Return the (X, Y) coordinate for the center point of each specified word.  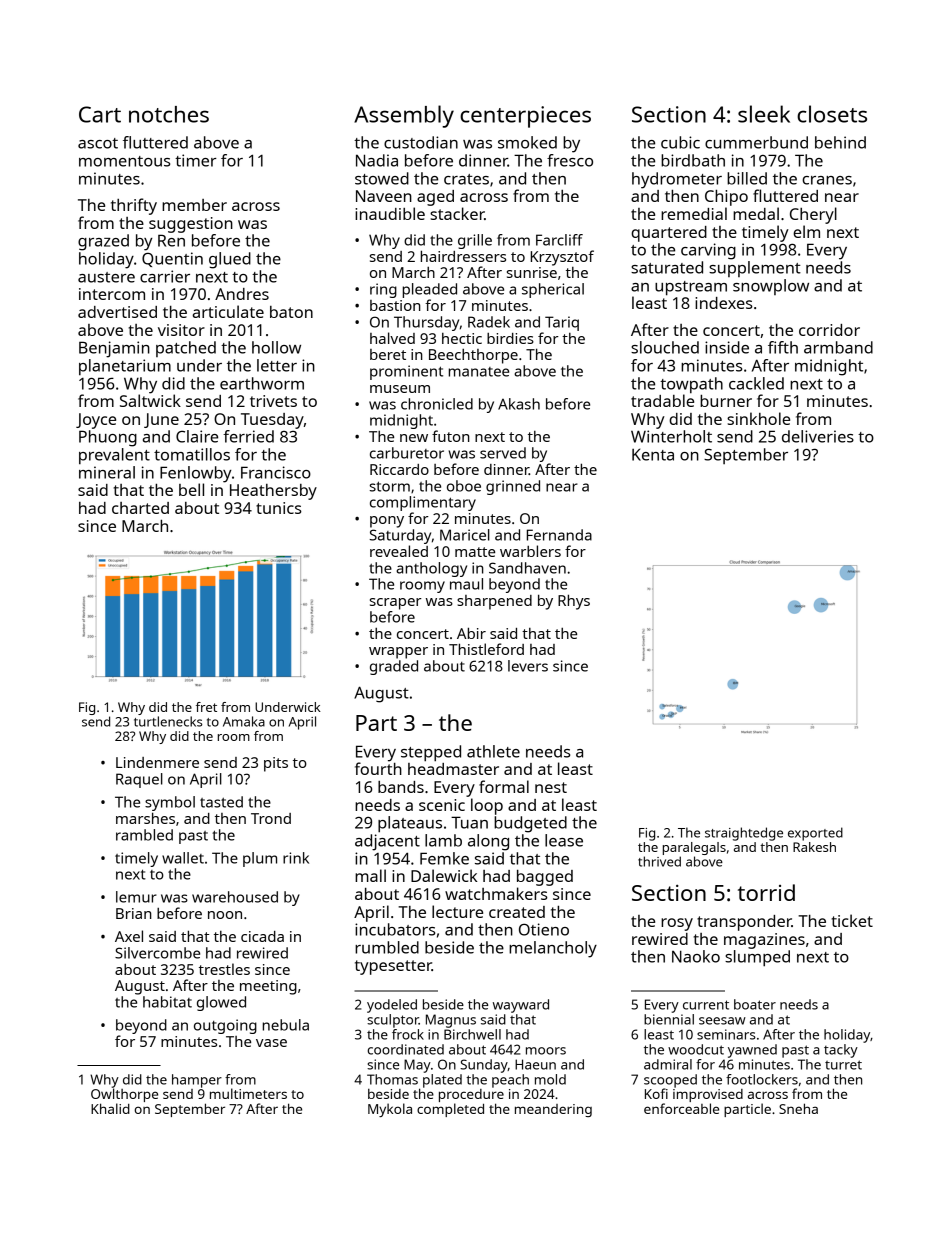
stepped (431, 753)
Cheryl (813, 215)
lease (564, 840)
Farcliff (559, 240)
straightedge (744, 834)
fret (206, 707)
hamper (197, 1081)
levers (528, 666)
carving (708, 251)
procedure (471, 1095)
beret (388, 354)
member (194, 205)
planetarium (125, 367)
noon (225, 915)
